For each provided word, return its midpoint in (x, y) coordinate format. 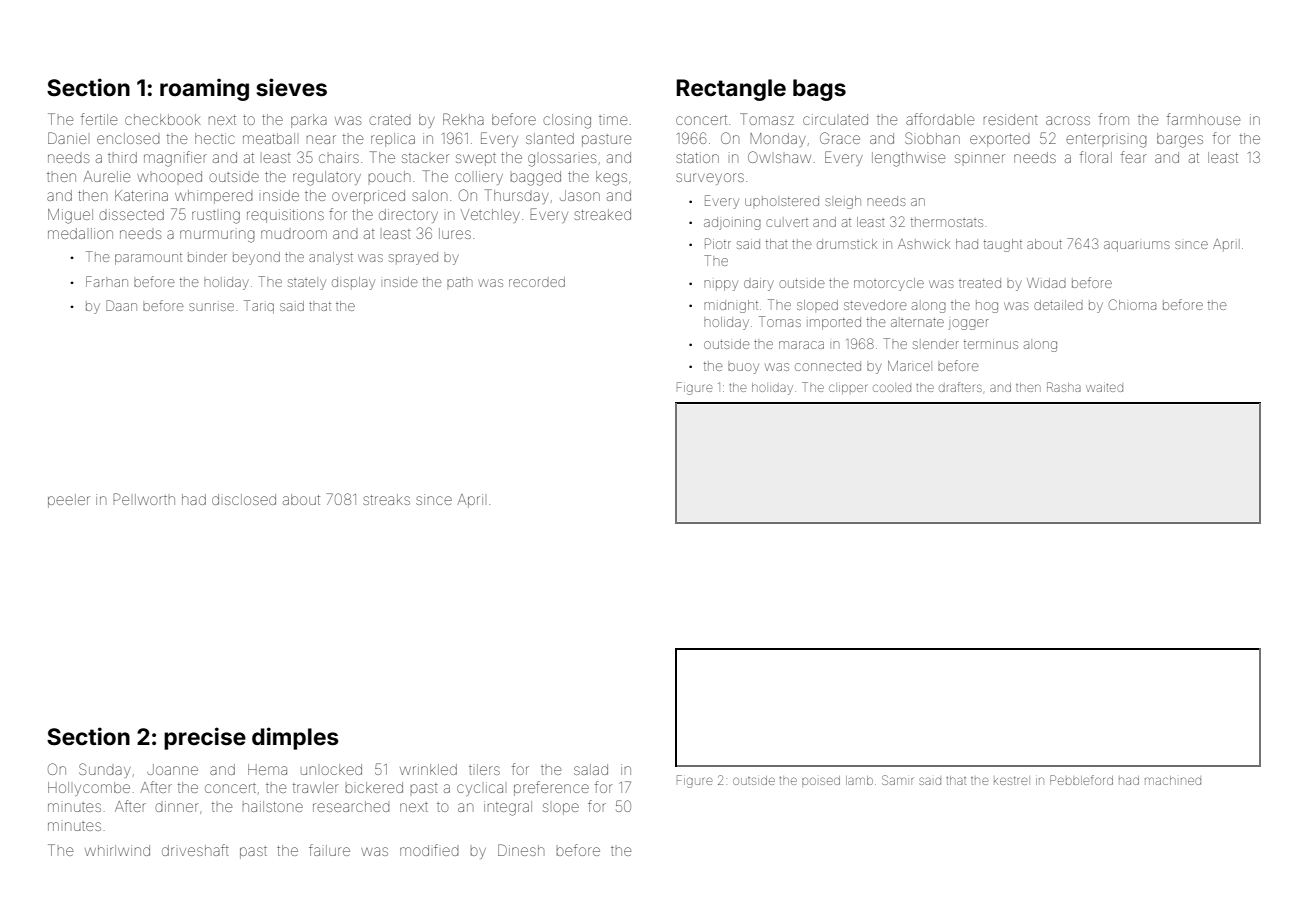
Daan (121, 305)
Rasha (1064, 387)
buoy (743, 368)
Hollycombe (89, 789)
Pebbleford (1081, 780)
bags (819, 90)
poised (821, 780)
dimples (295, 738)
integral (508, 808)
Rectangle (731, 90)
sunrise (211, 307)
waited (1104, 388)
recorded (537, 282)
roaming (204, 89)
